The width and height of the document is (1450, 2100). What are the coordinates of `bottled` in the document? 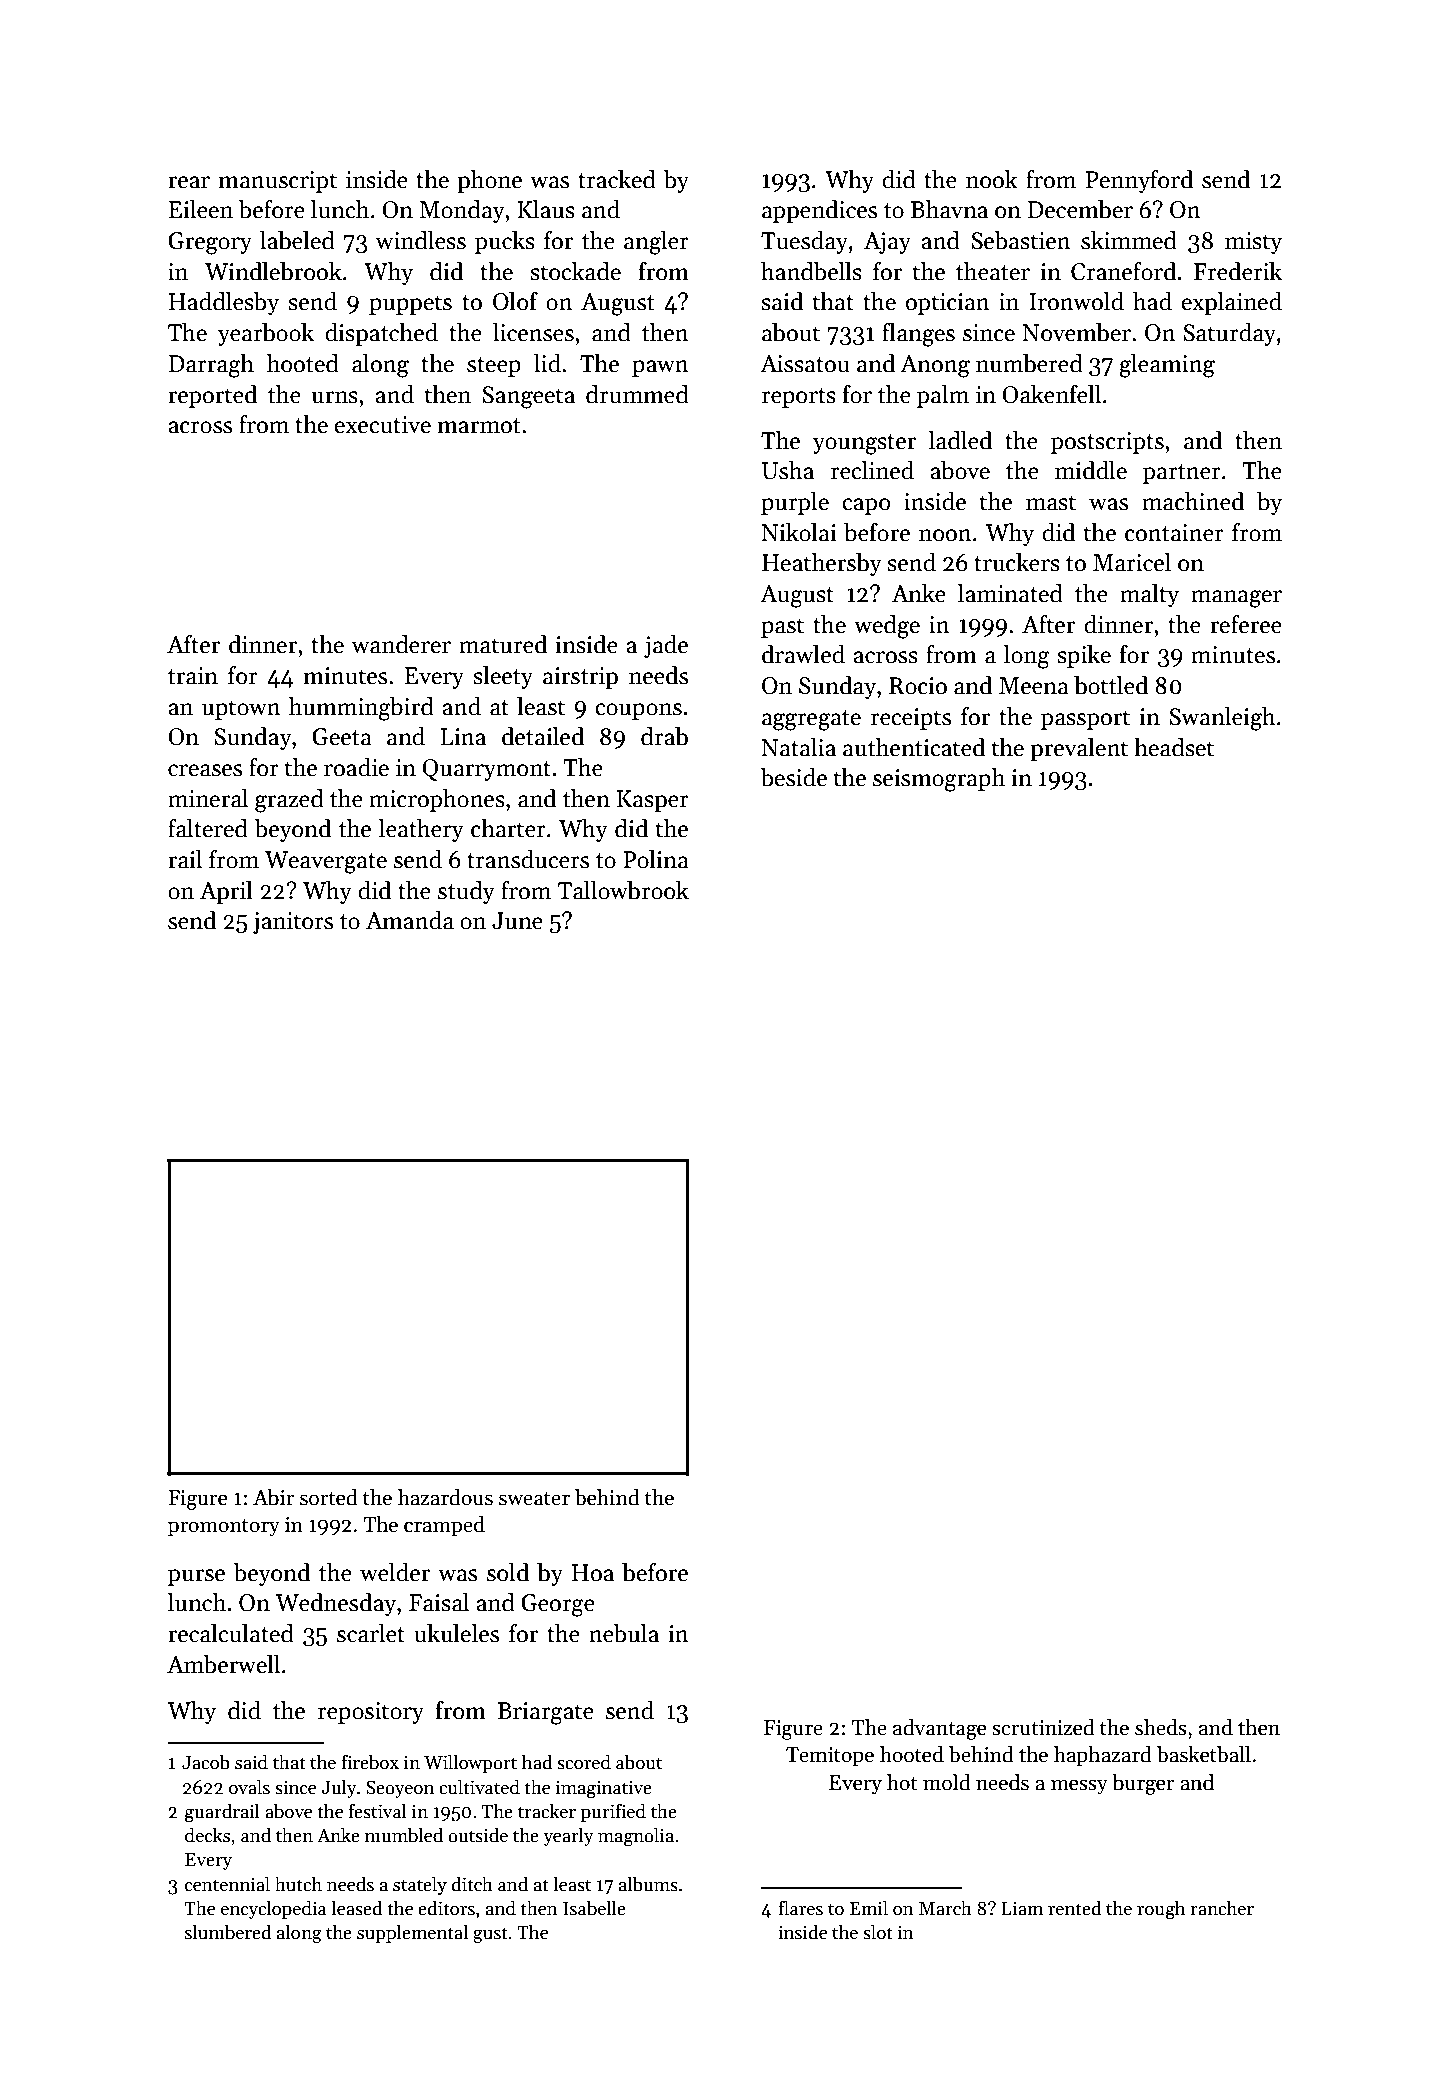 It's located at (1111, 685).
